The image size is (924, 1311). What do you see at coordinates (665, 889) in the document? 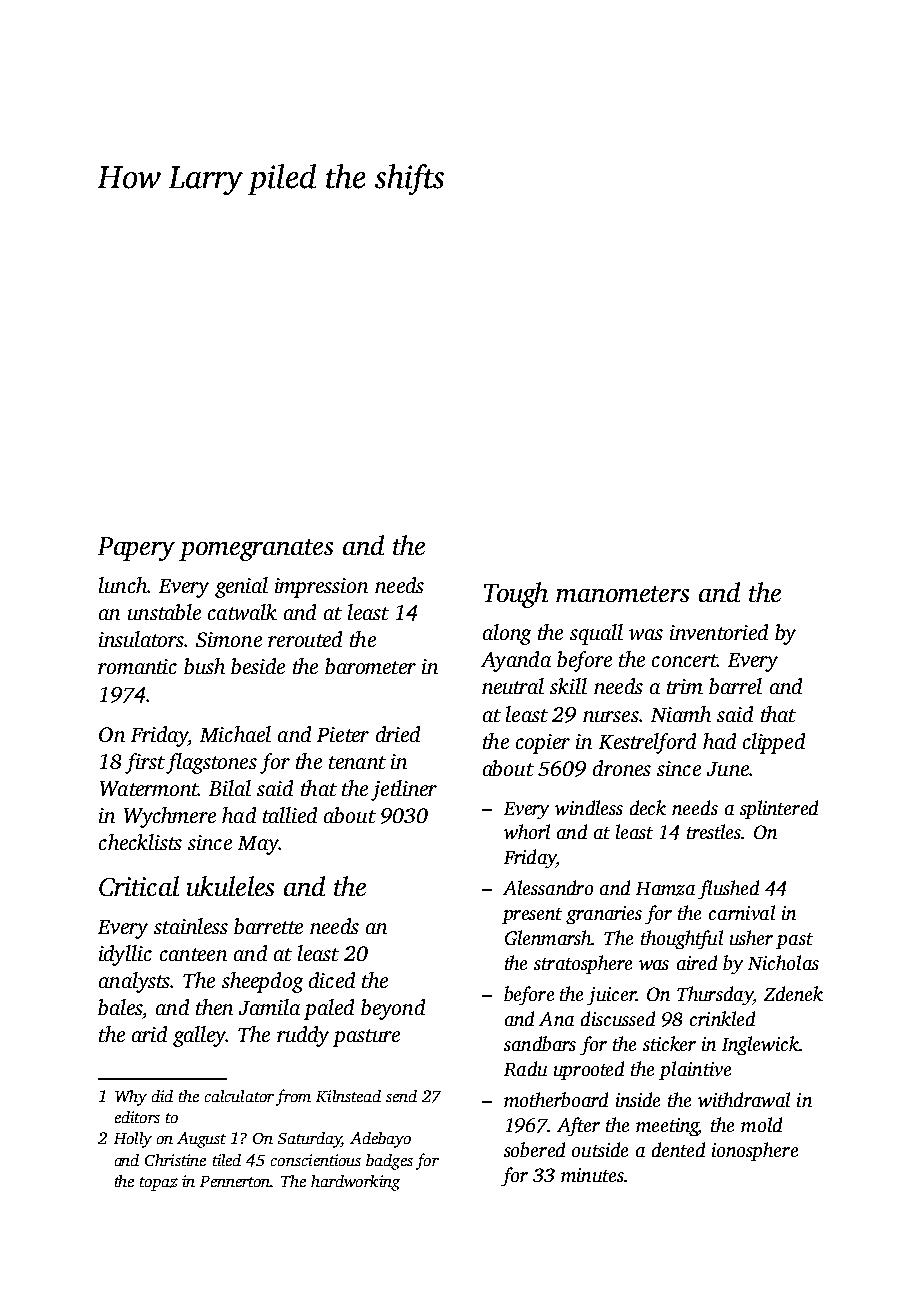
I see `Hamza` at bounding box center [665, 889].
